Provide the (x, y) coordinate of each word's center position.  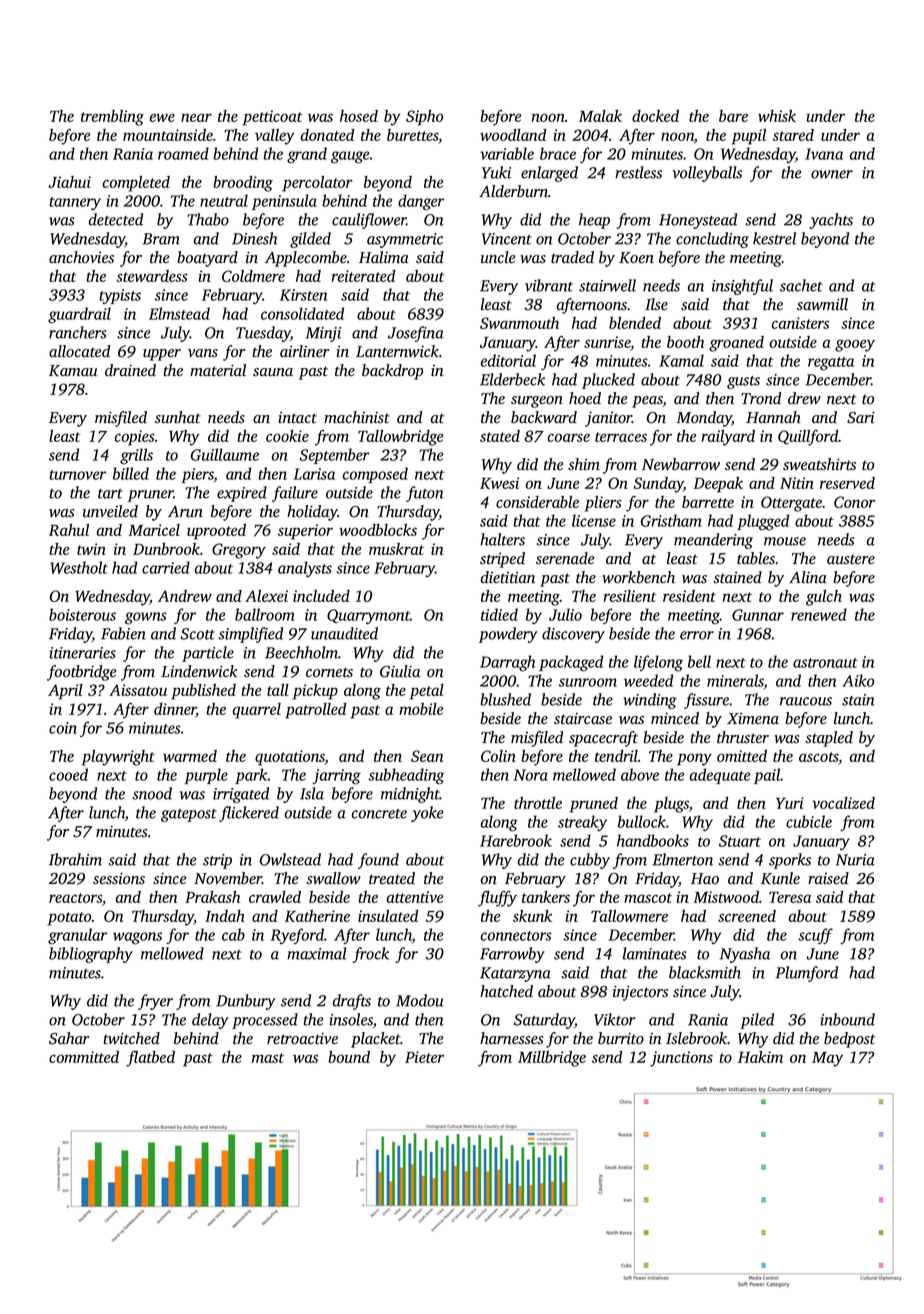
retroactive (302, 1039)
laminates (655, 953)
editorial (508, 360)
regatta (831, 364)
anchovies (81, 257)
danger (421, 202)
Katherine (317, 916)
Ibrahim (75, 859)
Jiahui (70, 182)
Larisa (314, 474)
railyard (728, 438)
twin (91, 549)
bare (733, 116)
